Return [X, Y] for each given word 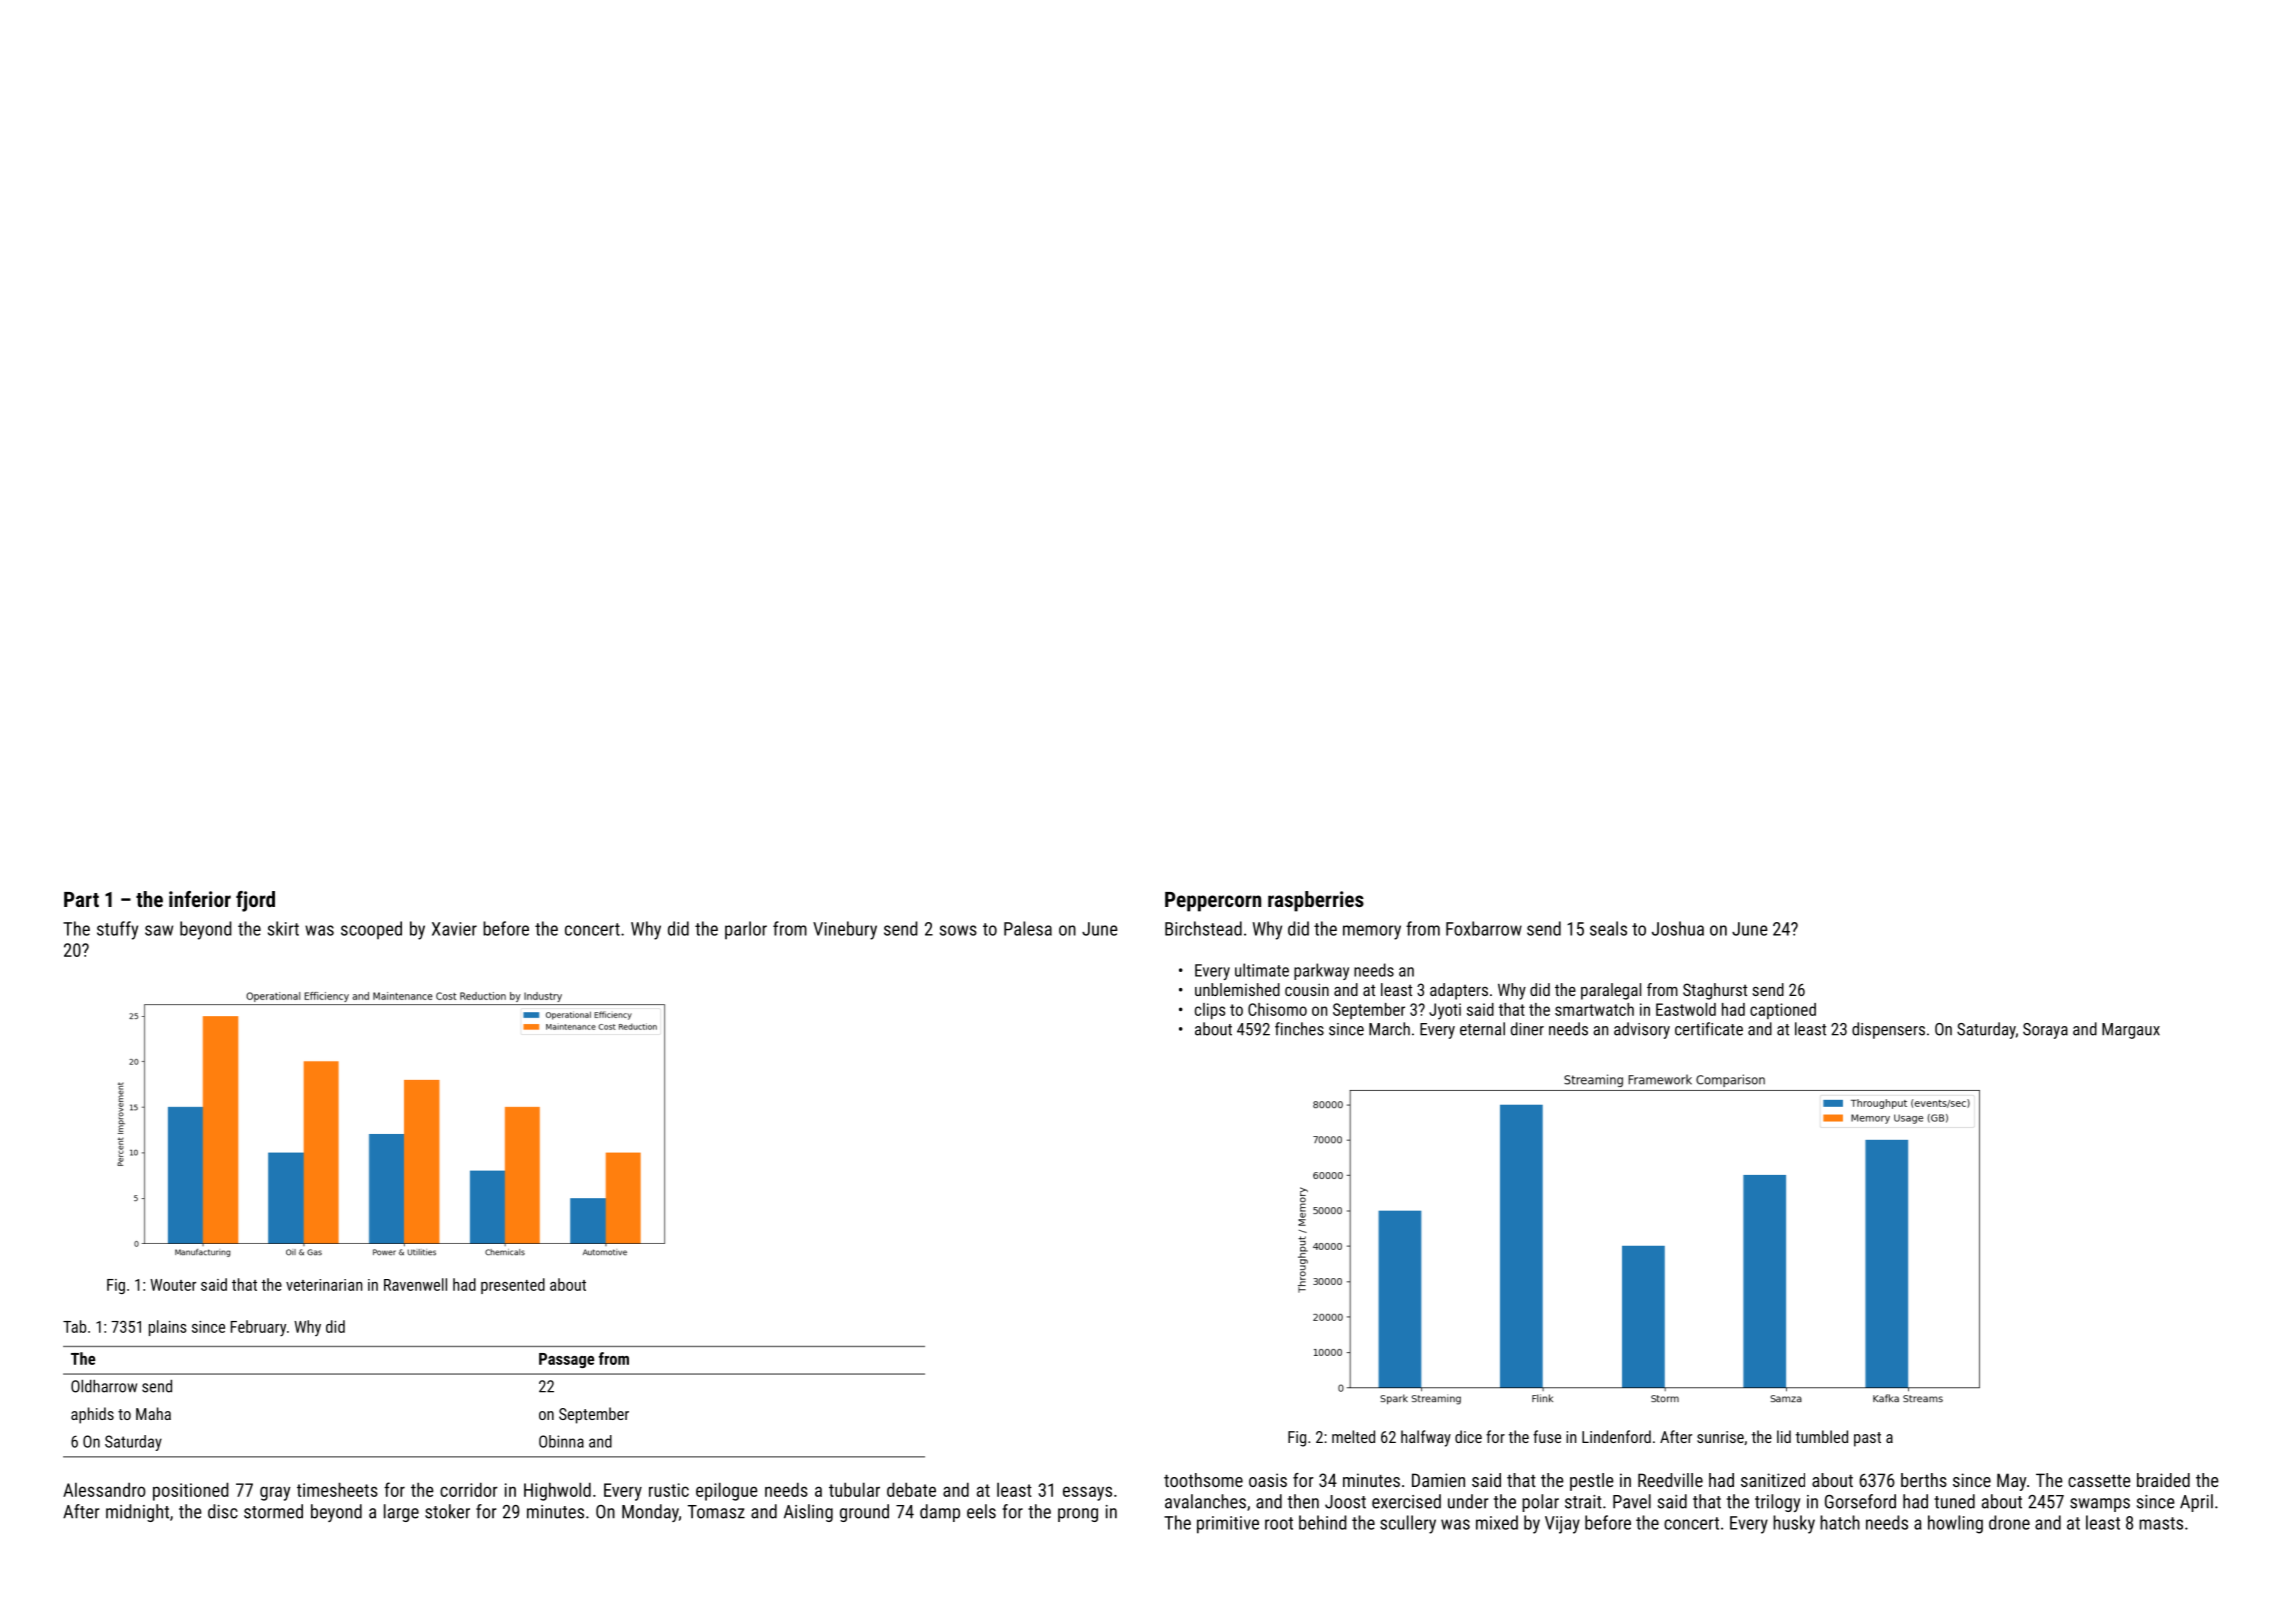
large [401, 1513]
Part [81, 899]
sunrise [1720, 1437]
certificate [1709, 1029]
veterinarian [324, 1285]
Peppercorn [1213, 902]
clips [1210, 1011]
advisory [1642, 1030]
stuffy [117, 930]
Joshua [1678, 928]
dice [1468, 1436]
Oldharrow [104, 1386]
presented [513, 1286]
